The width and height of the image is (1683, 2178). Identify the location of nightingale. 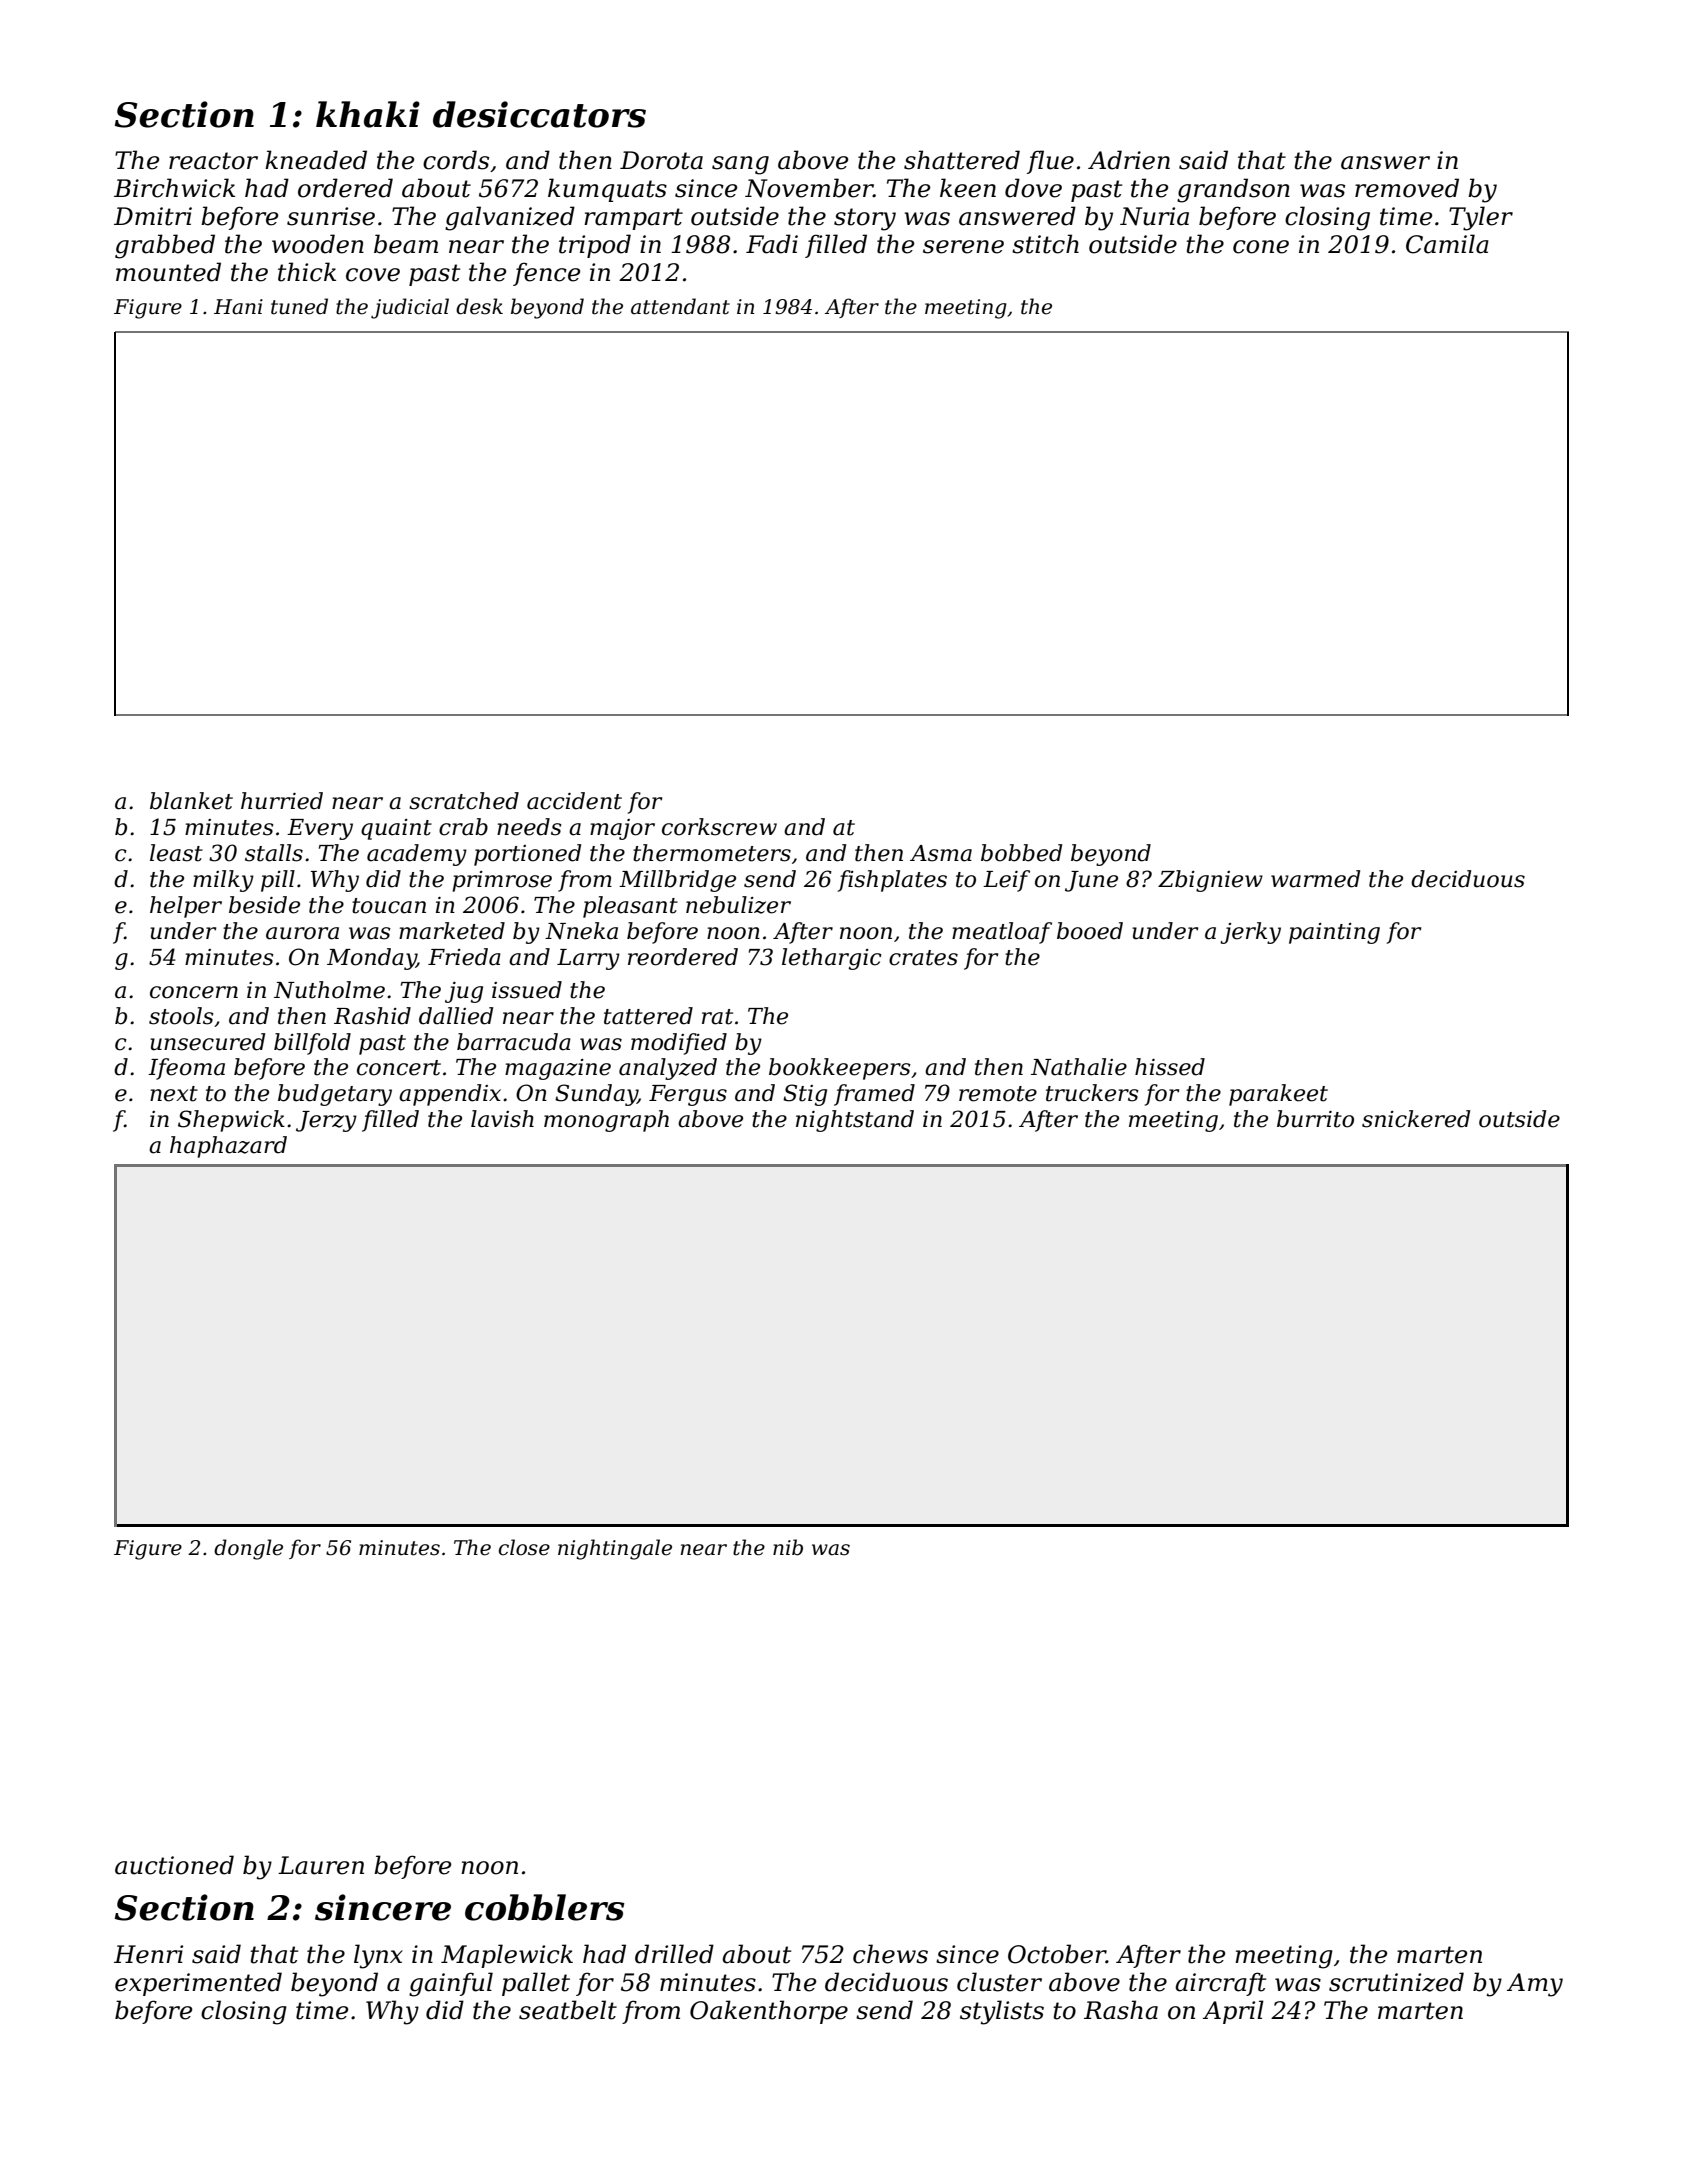
(615, 1549).
